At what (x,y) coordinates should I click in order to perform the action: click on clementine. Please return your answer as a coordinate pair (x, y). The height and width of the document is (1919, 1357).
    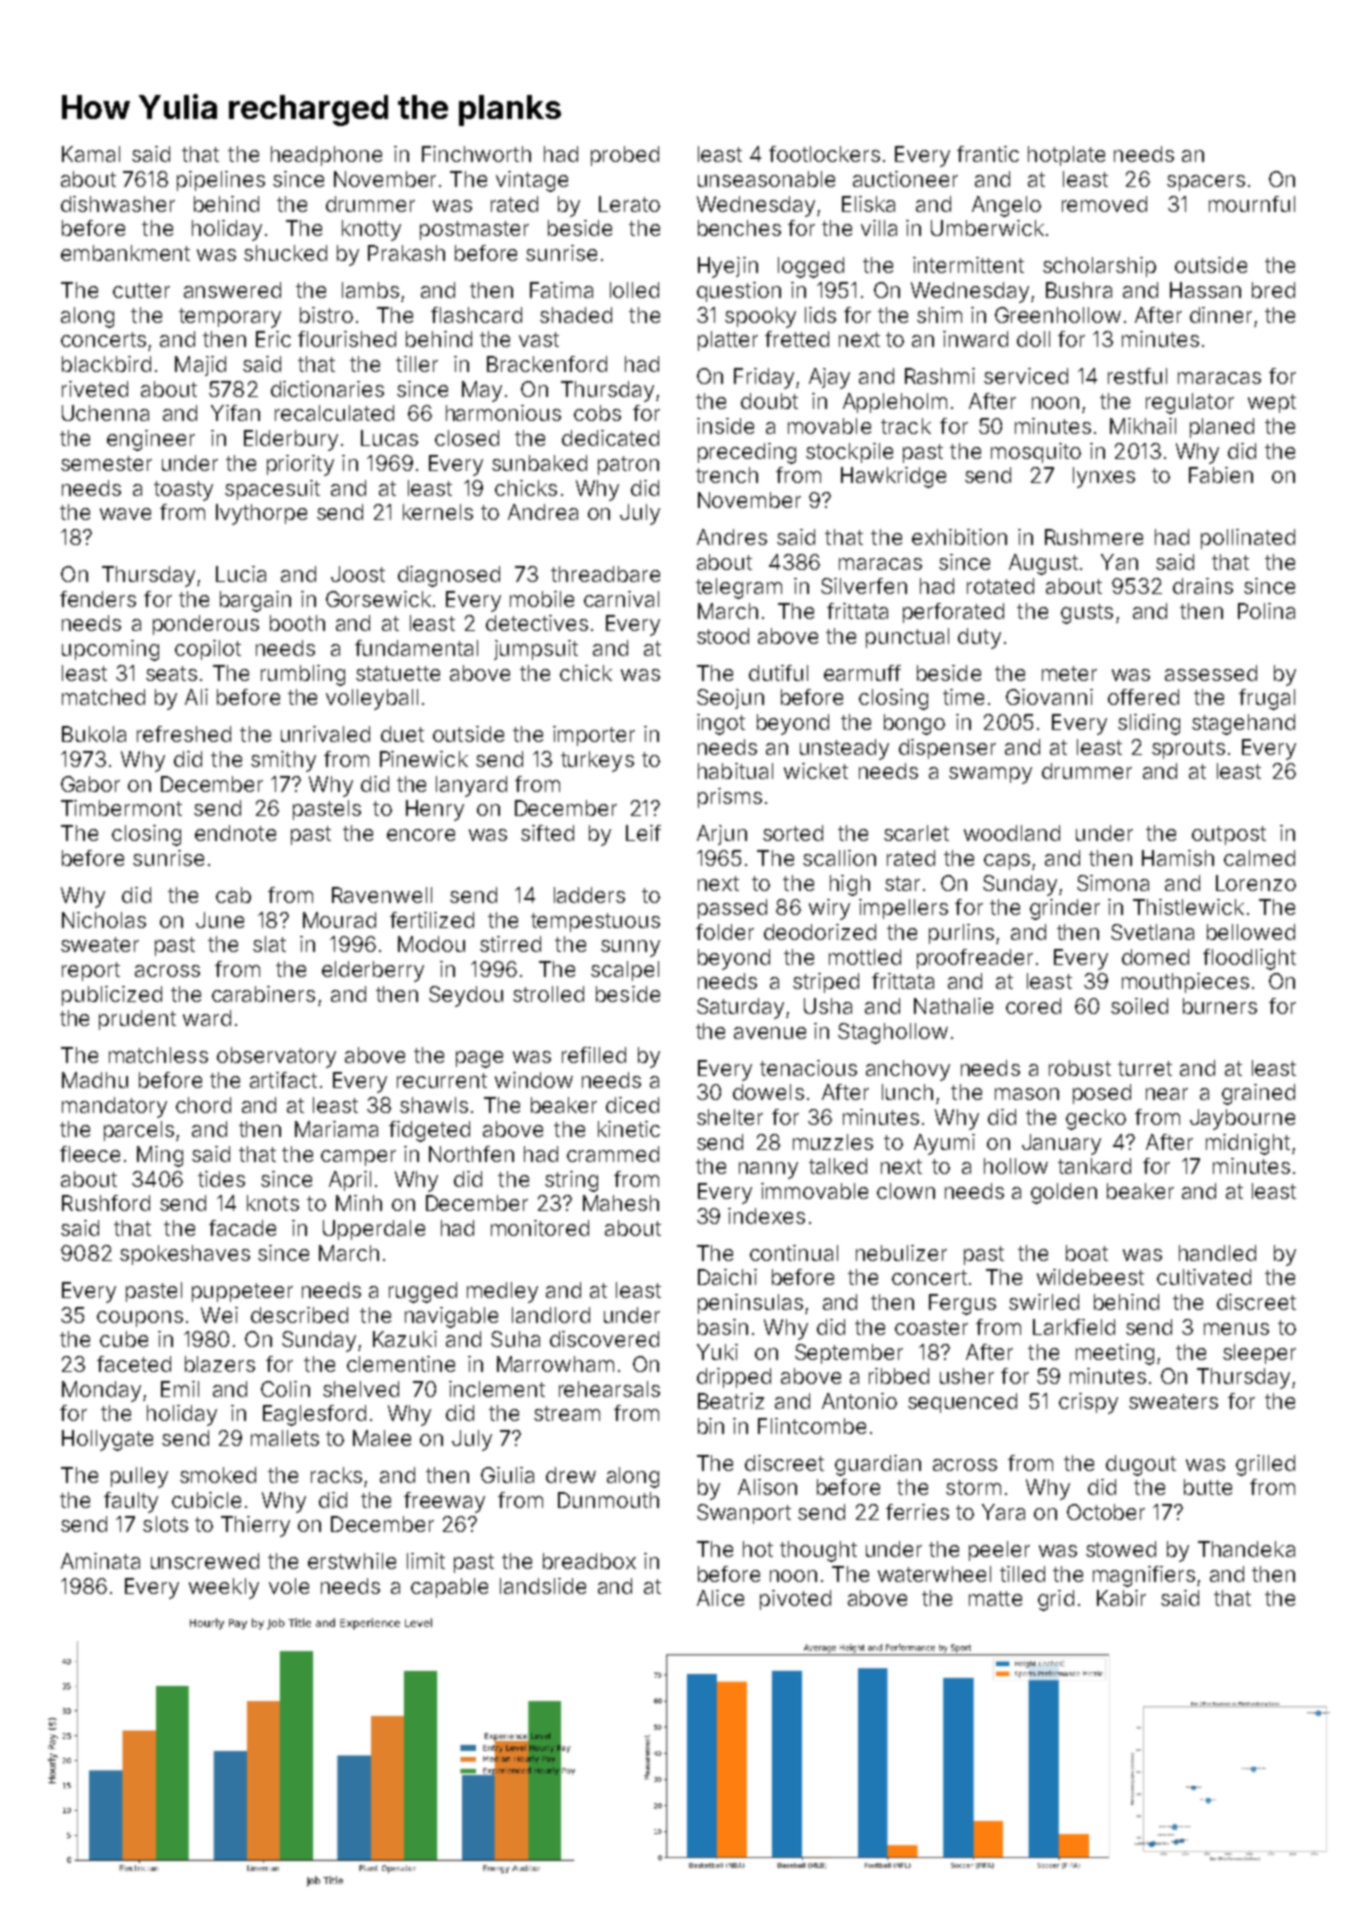
    Looking at the image, I should click on (401, 1364).
